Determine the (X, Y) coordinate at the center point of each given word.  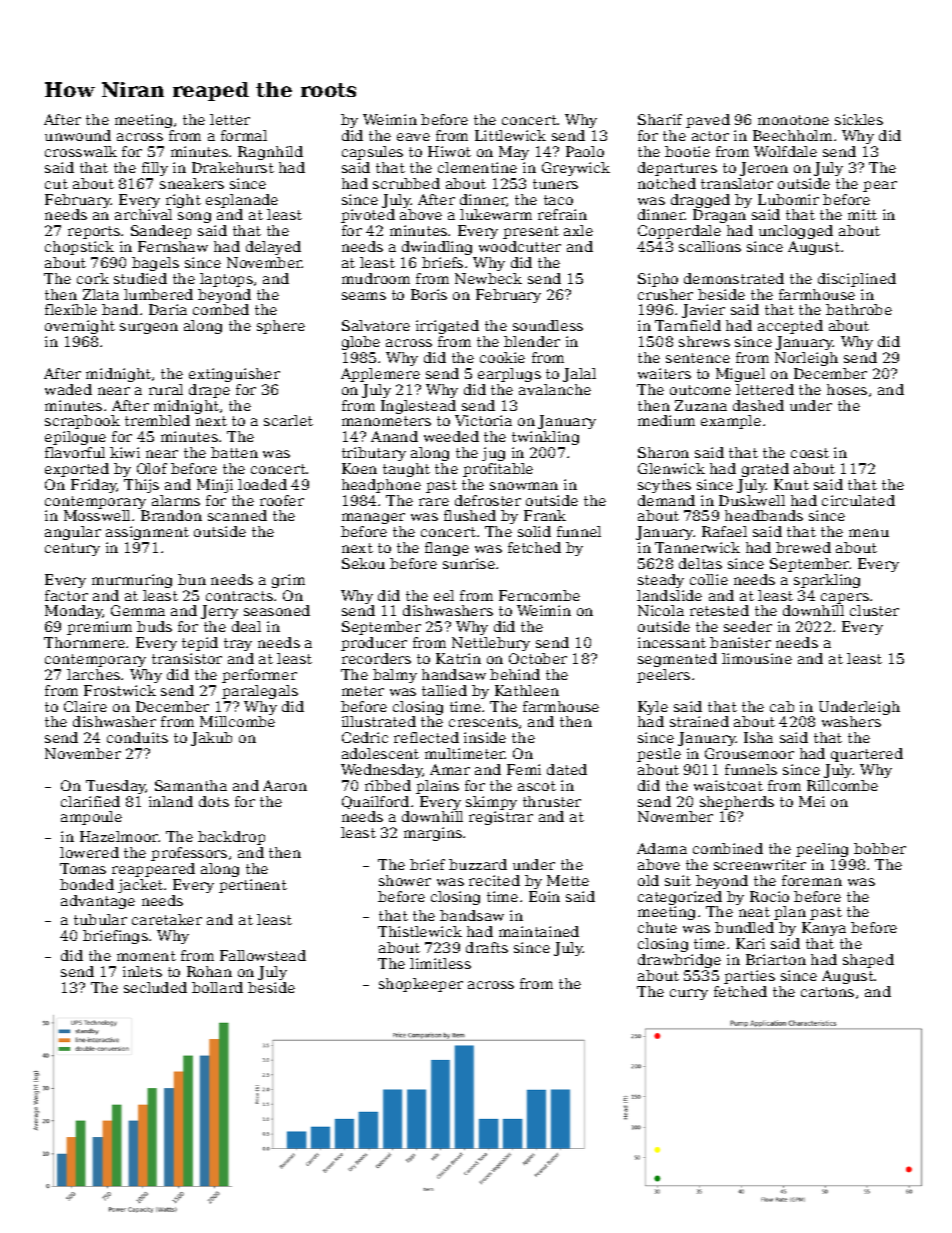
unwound (78, 135)
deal (246, 626)
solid (534, 531)
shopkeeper (421, 985)
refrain (562, 214)
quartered (867, 755)
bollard (217, 987)
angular (73, 533)
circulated (858, 500)
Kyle (653, 708)
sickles (859, 119)
